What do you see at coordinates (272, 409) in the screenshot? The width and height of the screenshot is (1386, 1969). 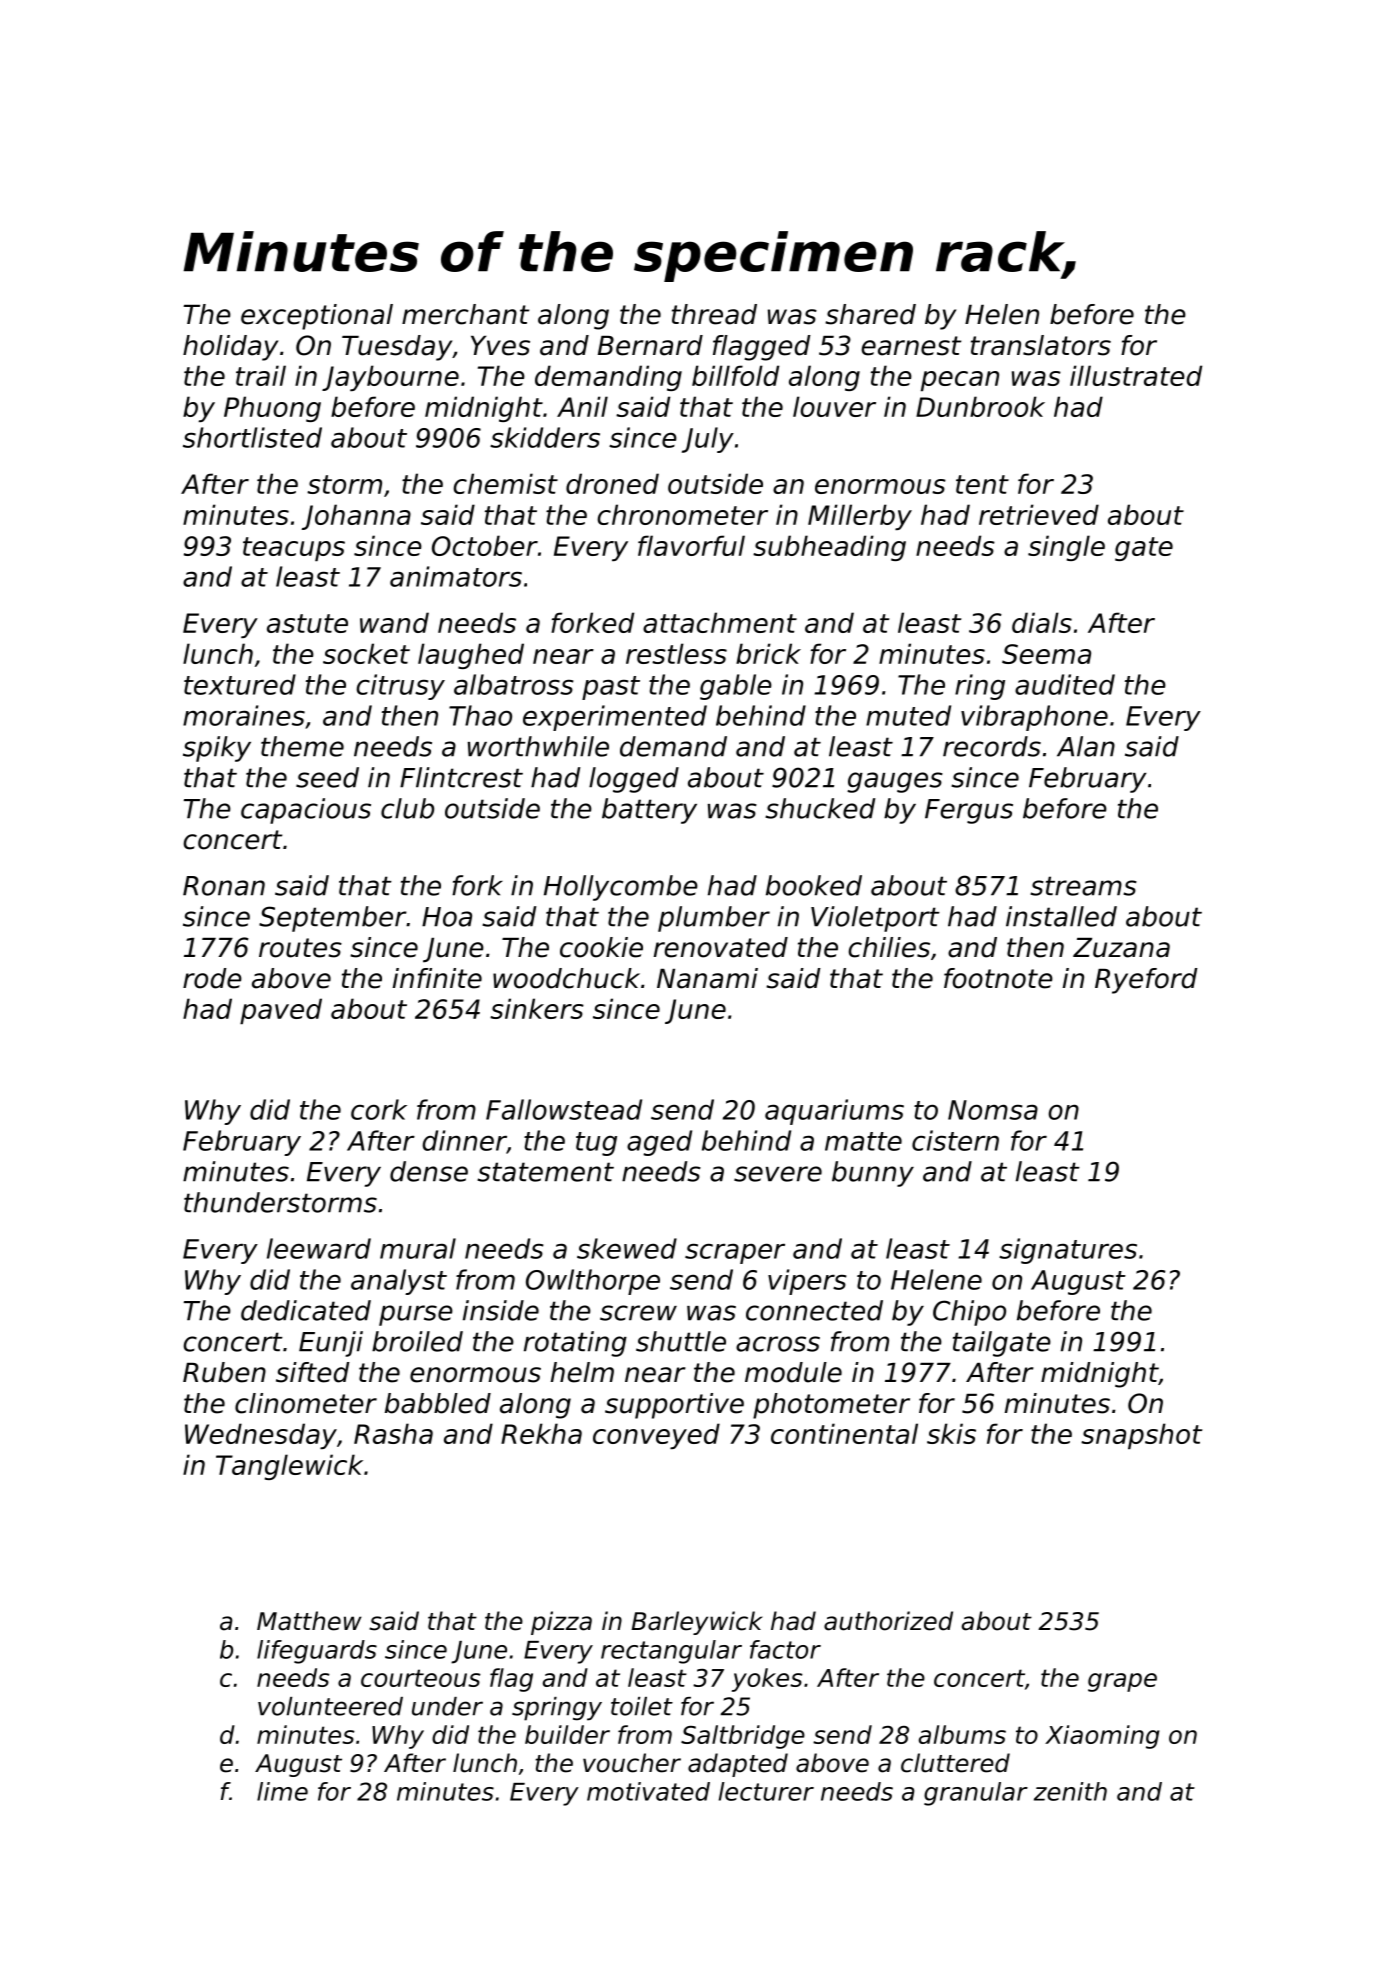 I see `Phuong` at bounding box center [272, 409].
